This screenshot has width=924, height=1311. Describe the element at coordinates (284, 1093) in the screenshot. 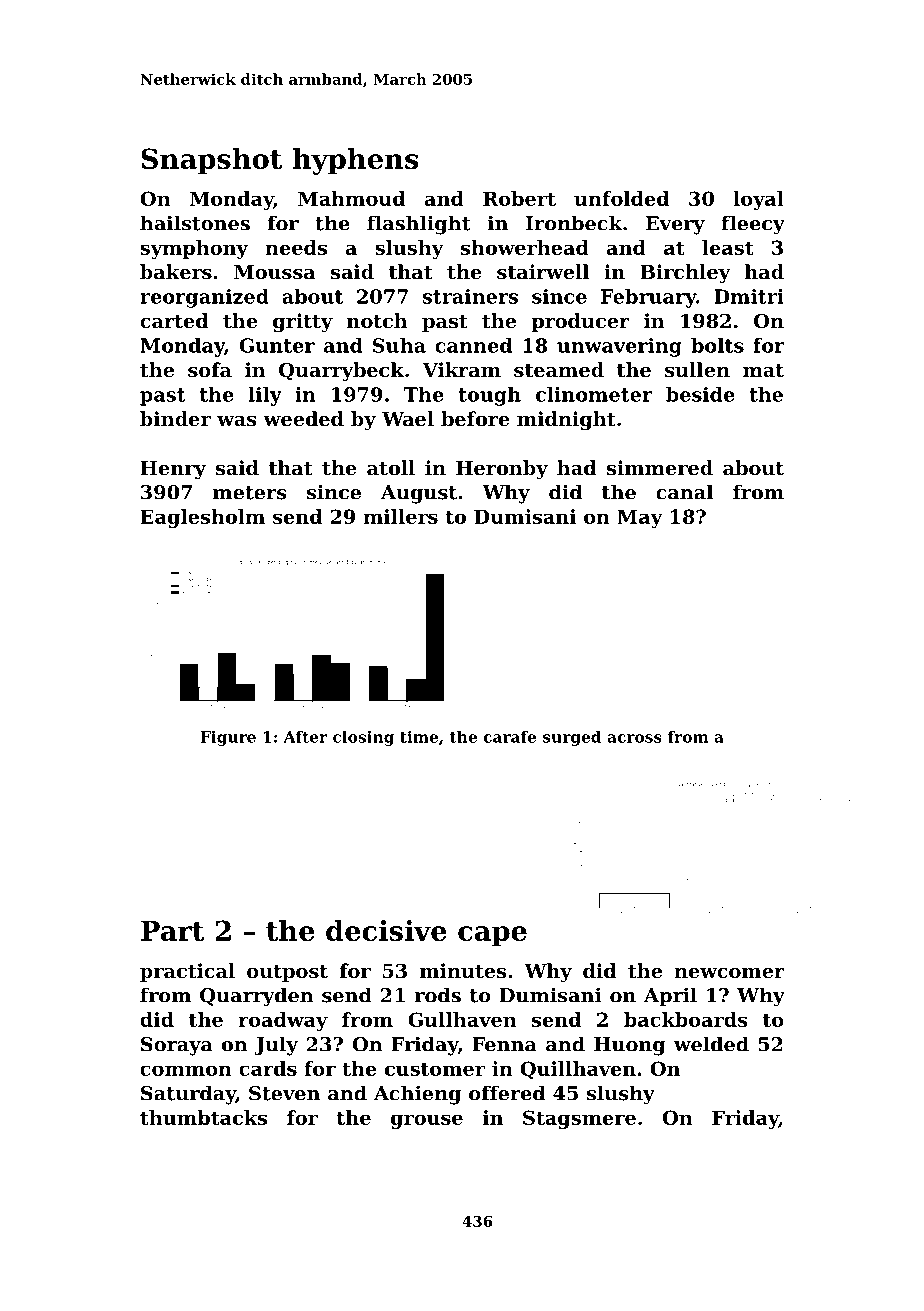

I see `Steven` at that location.
